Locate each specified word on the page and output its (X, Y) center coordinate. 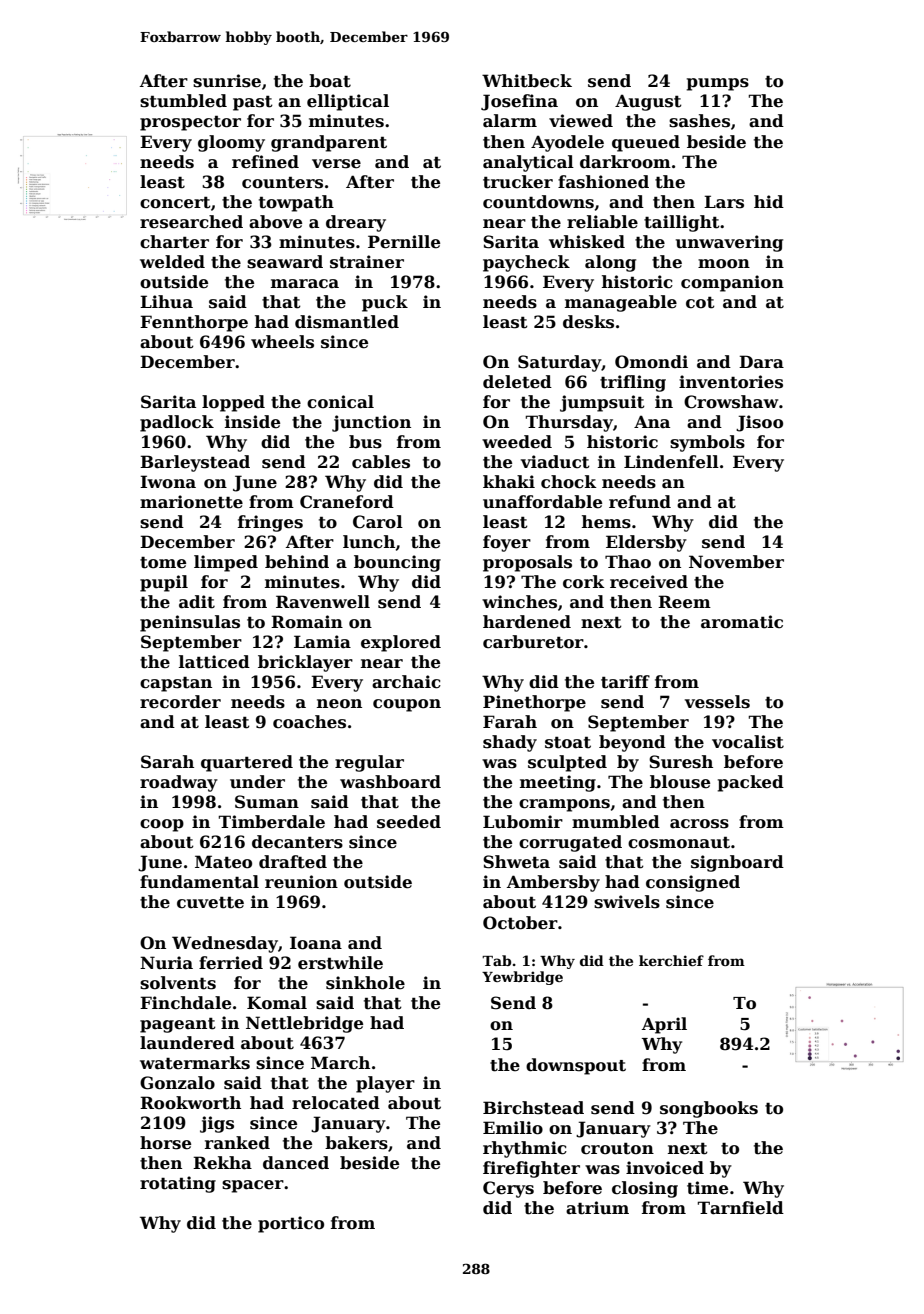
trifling (633, 383)
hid (769, 202)
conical (340, 402)
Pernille (404, 242)
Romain (307, 622)
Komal (277, 1003)
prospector (190, 123)
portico (291, 1224)
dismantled (347, 322)
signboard (737, 863)
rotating (178, 1184)
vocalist (748, 742)
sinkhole (365, 983)
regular (369, 763)
